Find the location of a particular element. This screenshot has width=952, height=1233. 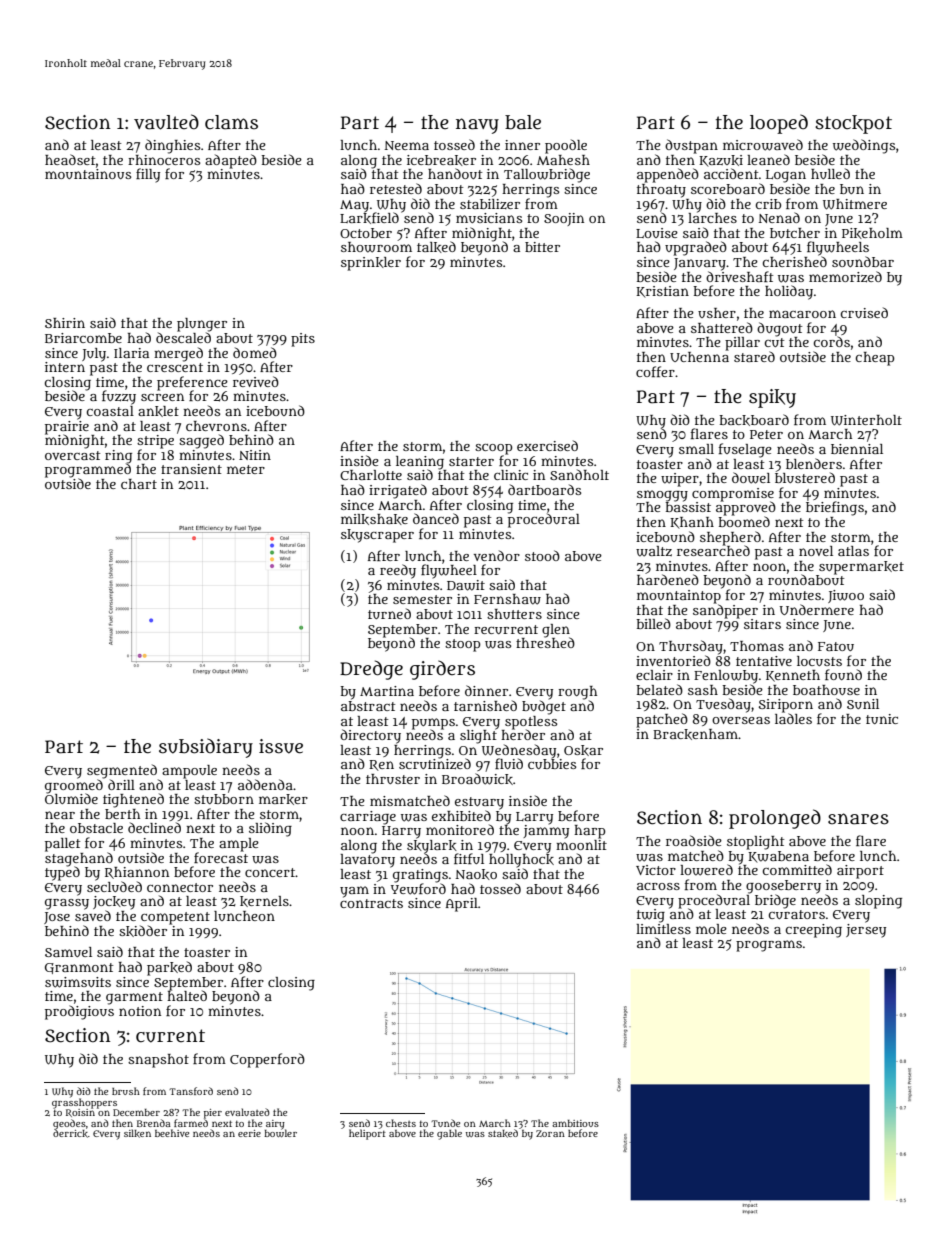

boathouse is located at coordinates (826, 690).
